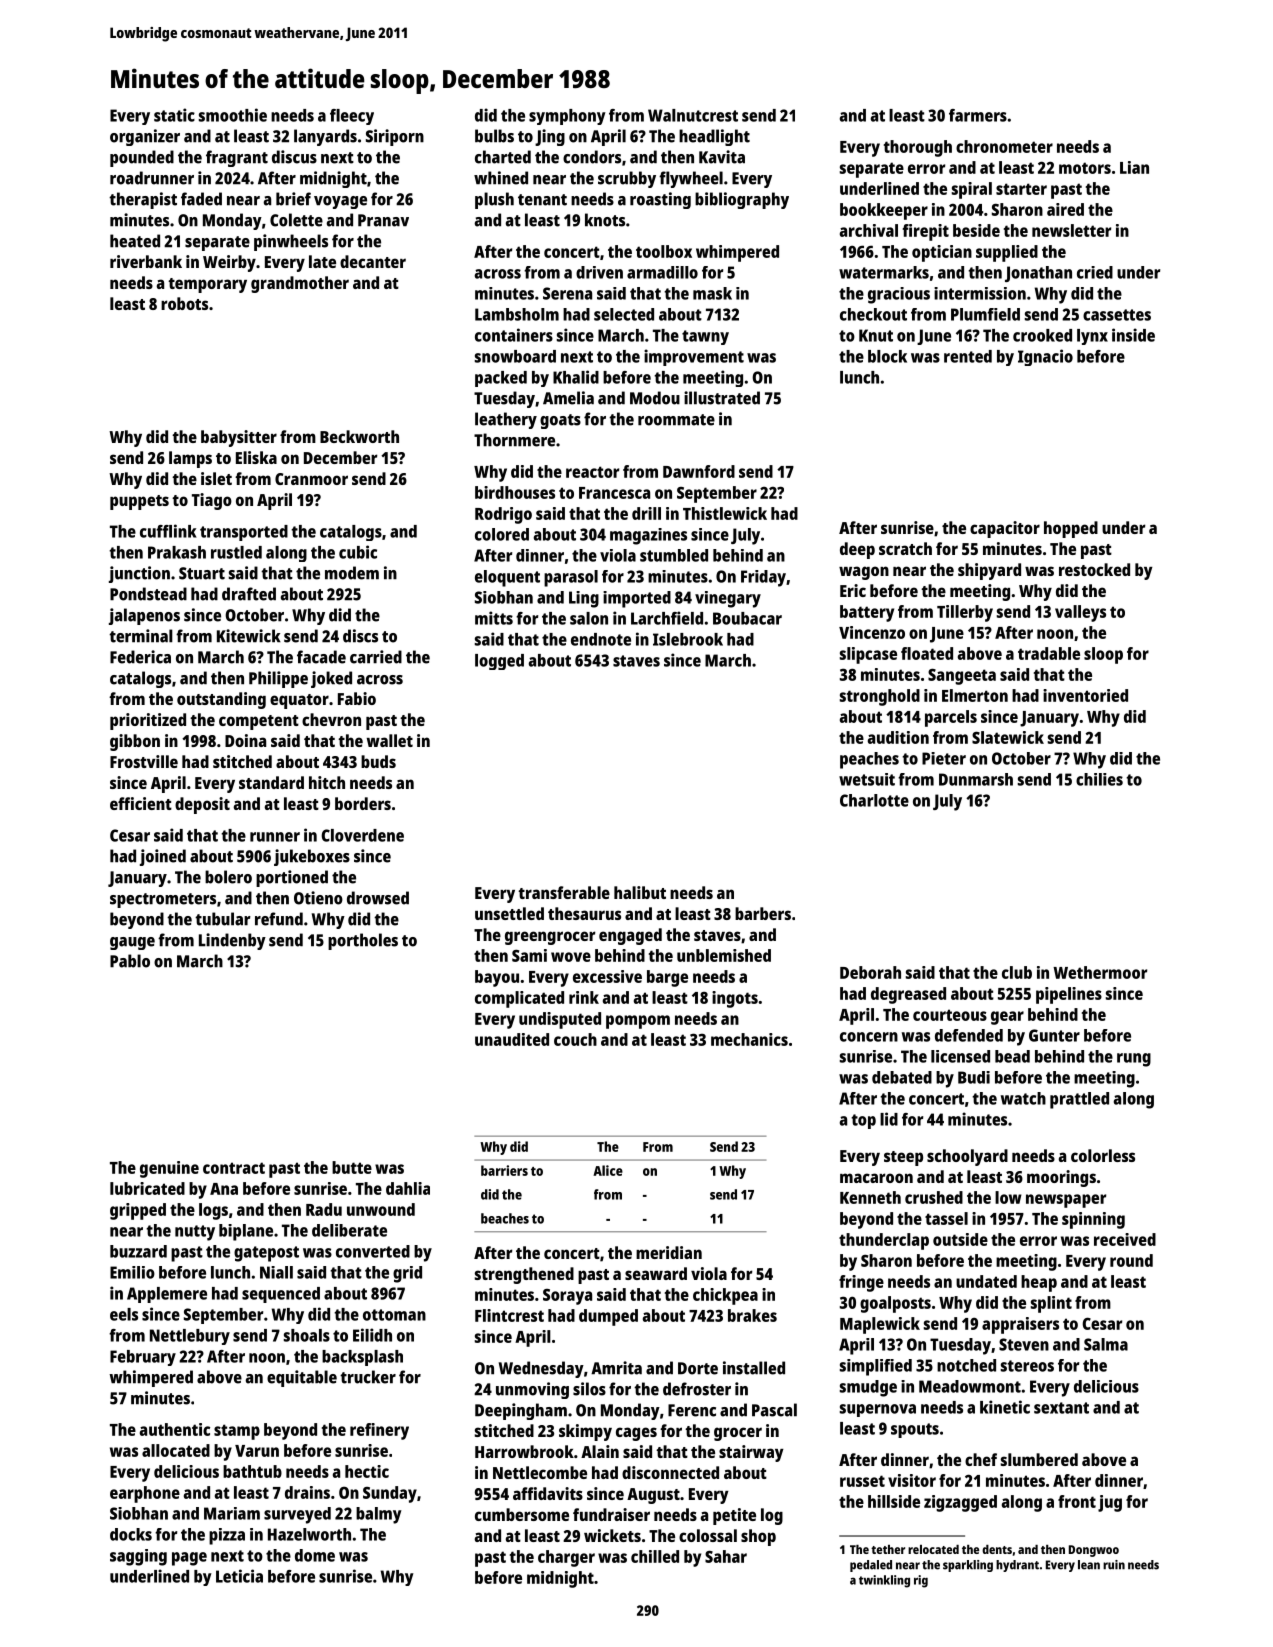 This document has width=1273, height=1647. What do you see at coordinates (311, 479) in the document?
I see `Cranmoor` at bounding box center [311, 479].
